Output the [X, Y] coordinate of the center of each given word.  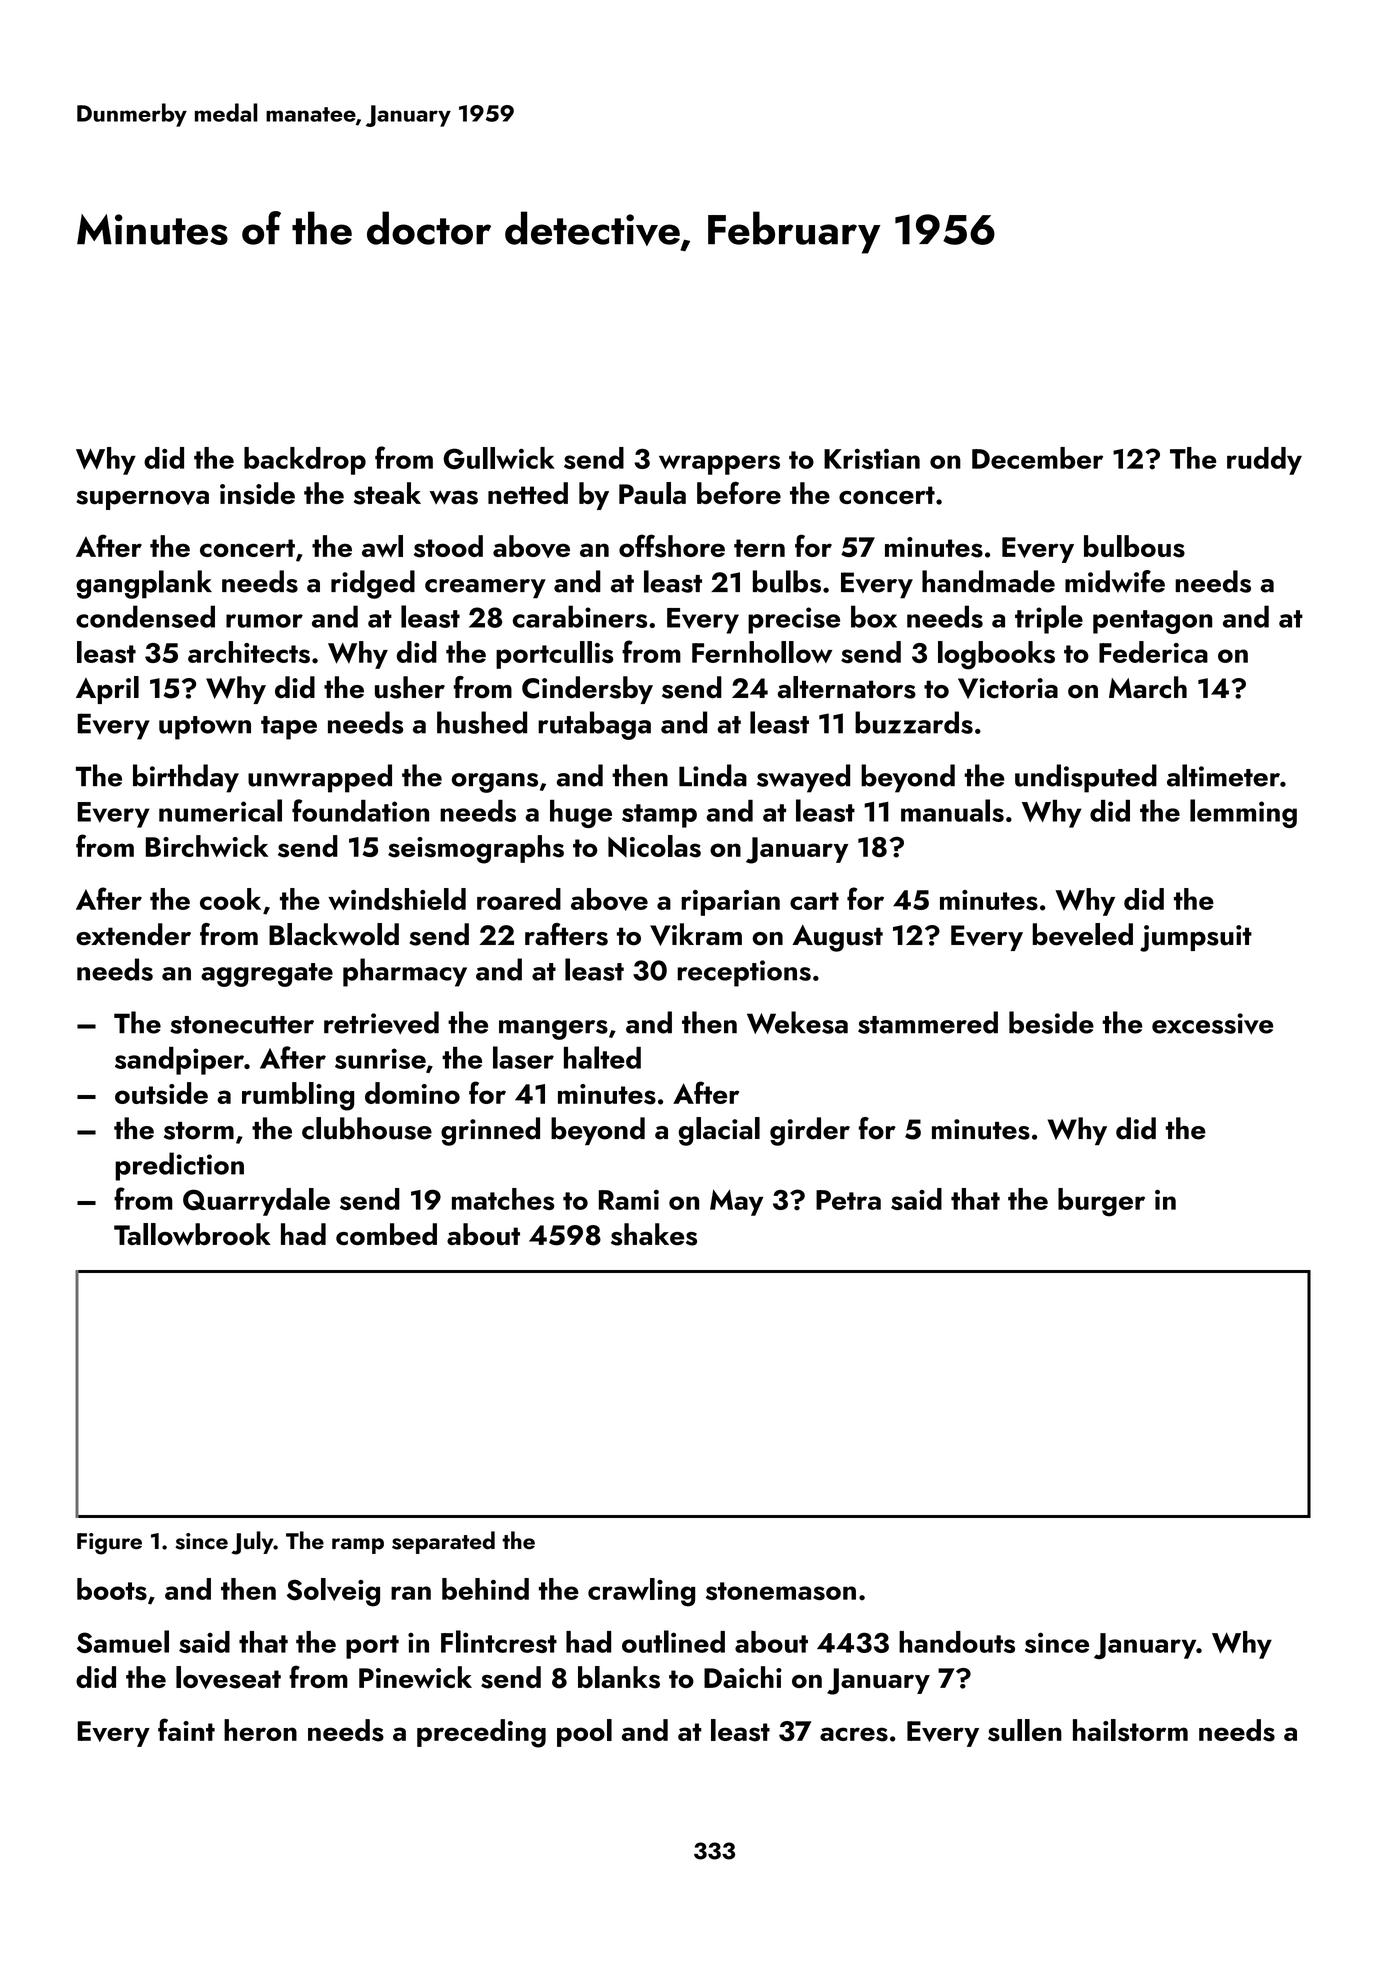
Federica [1153, 652]
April [107, 690]
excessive [1212, 1023]
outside [161, 1093]
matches [503, 1199]
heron [260, 1730]
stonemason [781, 1591]
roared [519, 899]
